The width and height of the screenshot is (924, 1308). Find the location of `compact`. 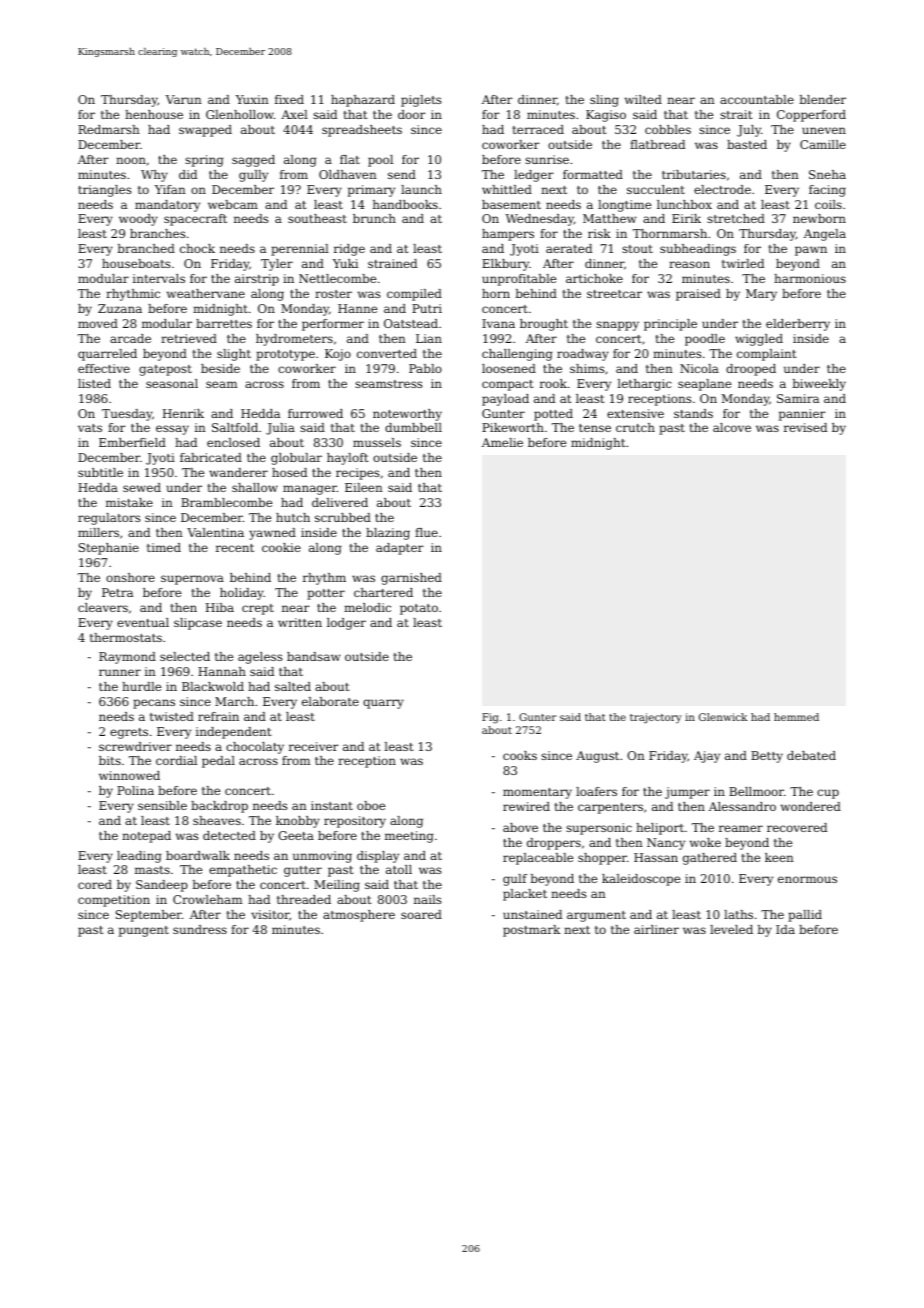

compact is located at coordinates (507, 385).
